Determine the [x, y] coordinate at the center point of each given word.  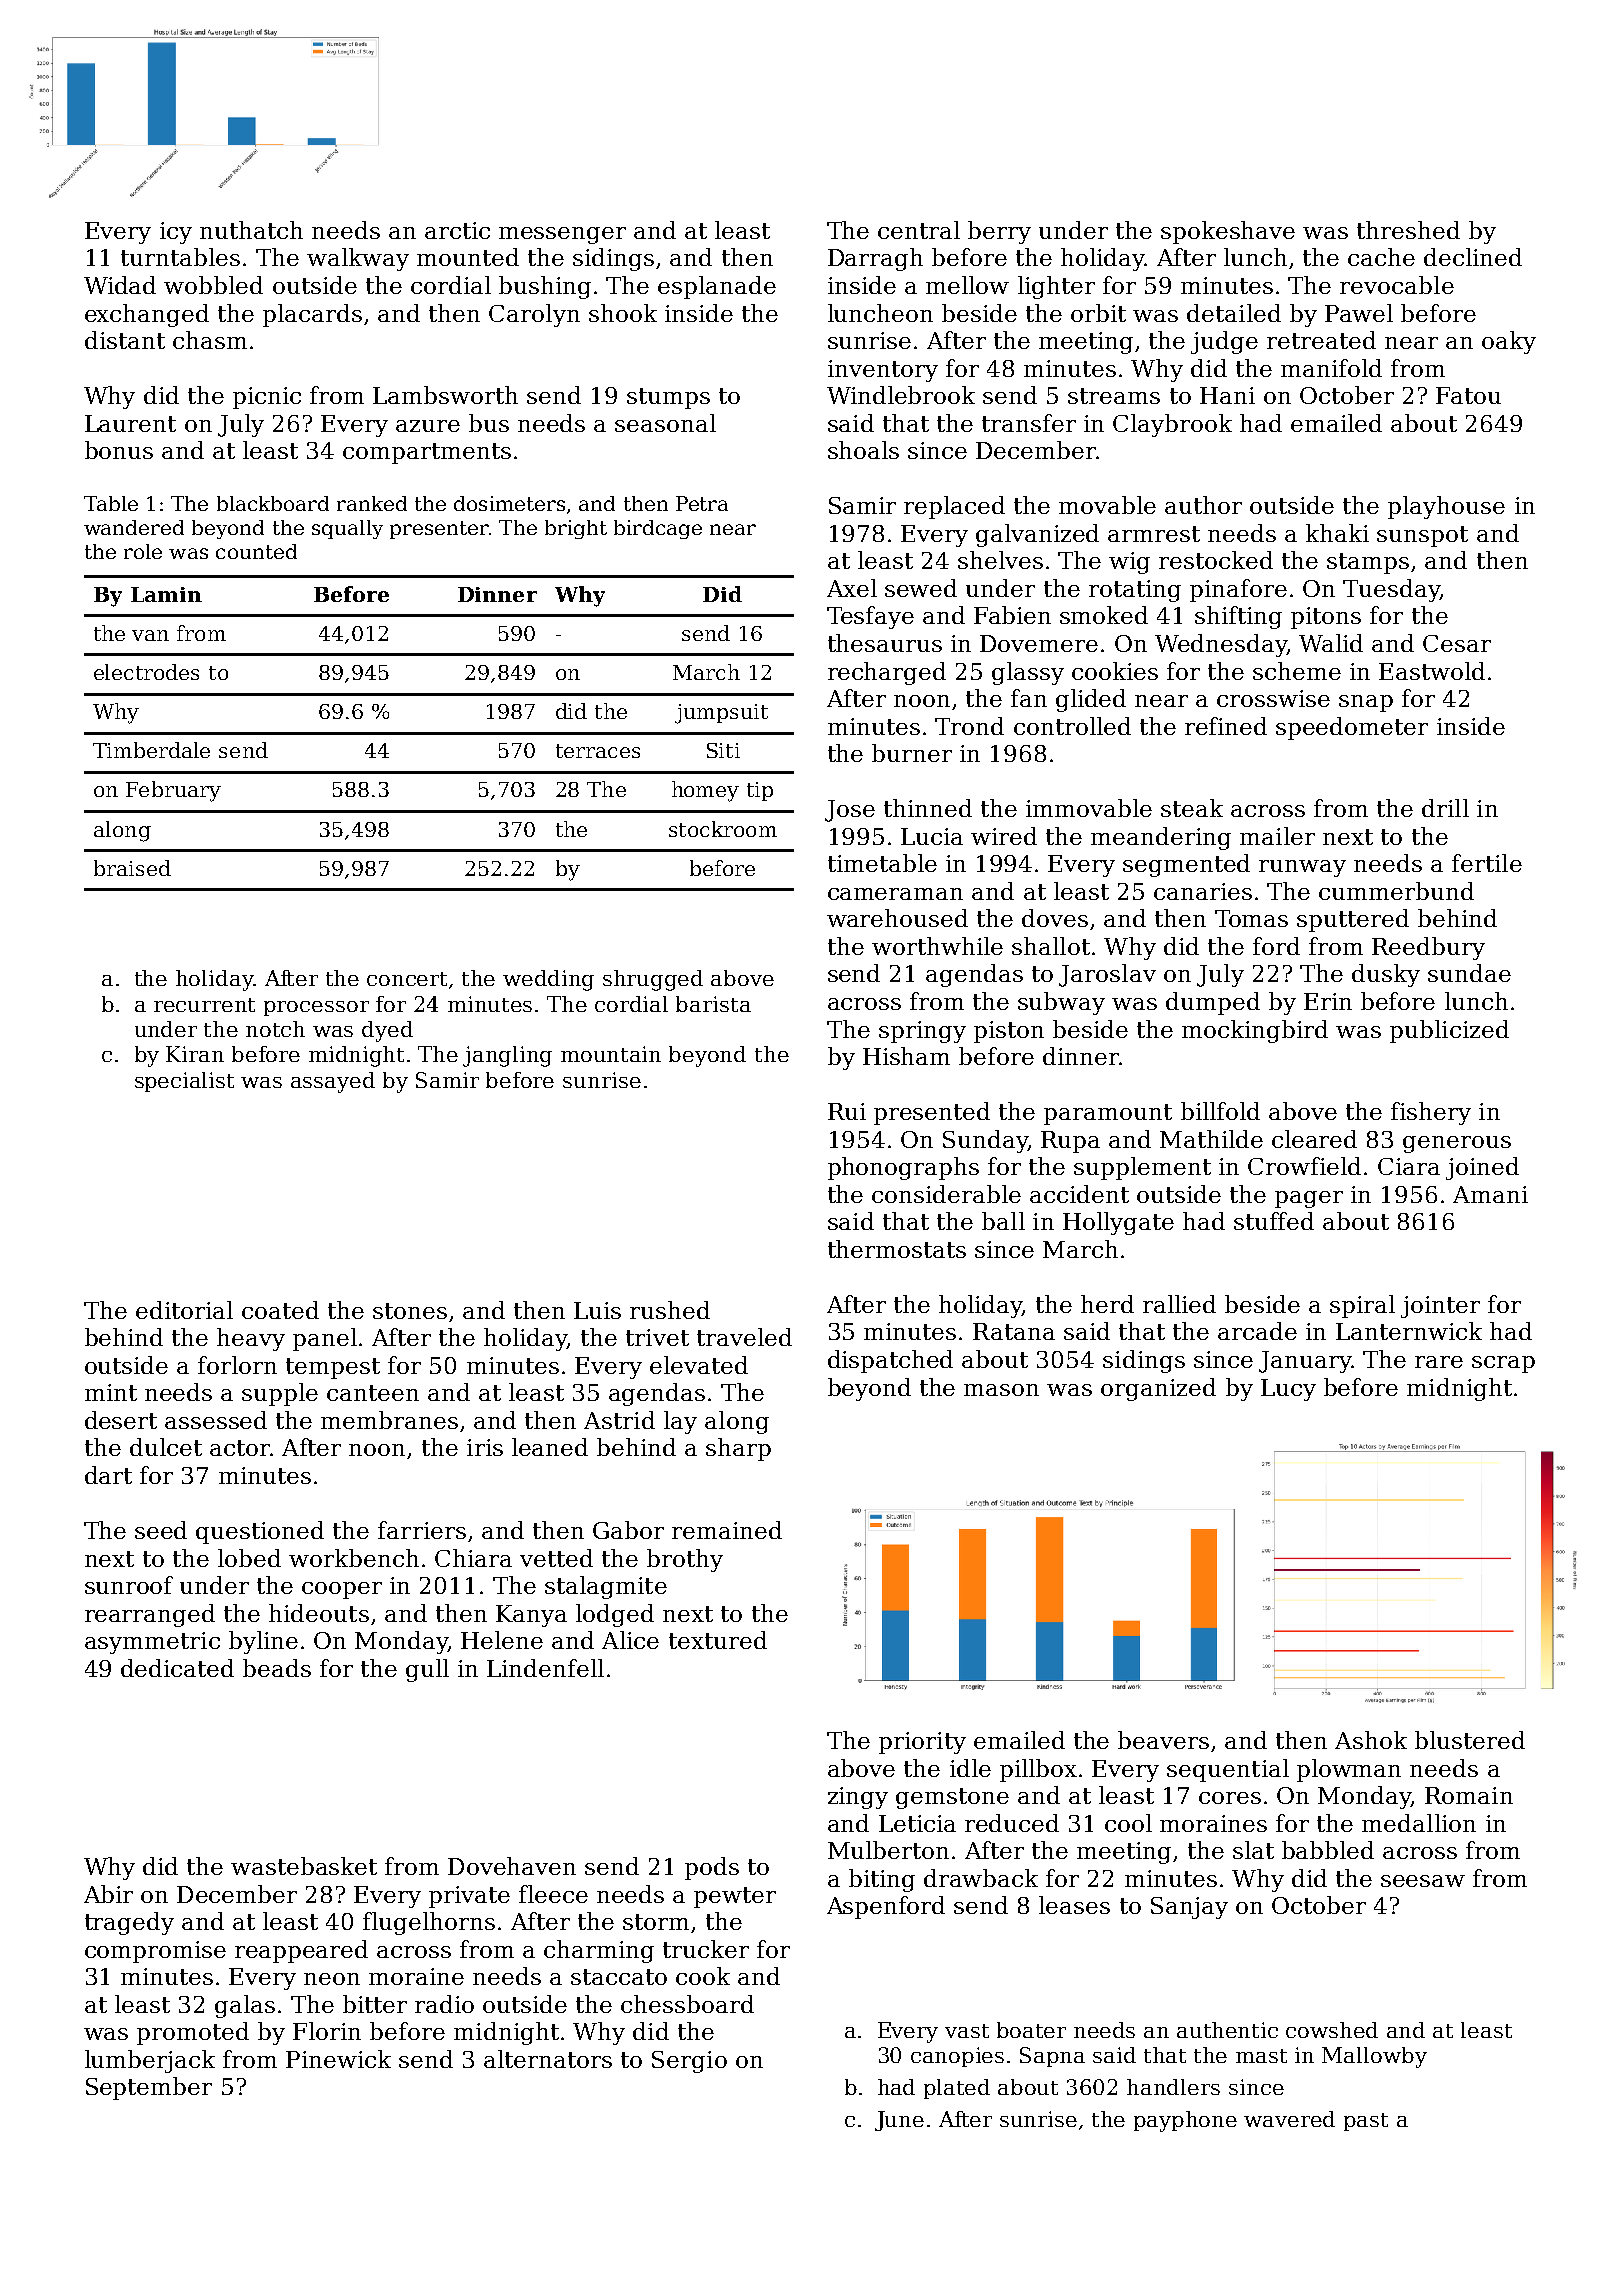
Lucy [1288, 1390]
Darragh [875, 259]
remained [727, 1530]
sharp [738, 1449]
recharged [887, 673]
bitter [375, 2004]
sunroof [129, 1585]
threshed [1408, 230]
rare [1439, 1362]
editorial [184, 1310]
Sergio [689, 2062]
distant [125, 340]
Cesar [1457, 643]
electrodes [146, 672]
